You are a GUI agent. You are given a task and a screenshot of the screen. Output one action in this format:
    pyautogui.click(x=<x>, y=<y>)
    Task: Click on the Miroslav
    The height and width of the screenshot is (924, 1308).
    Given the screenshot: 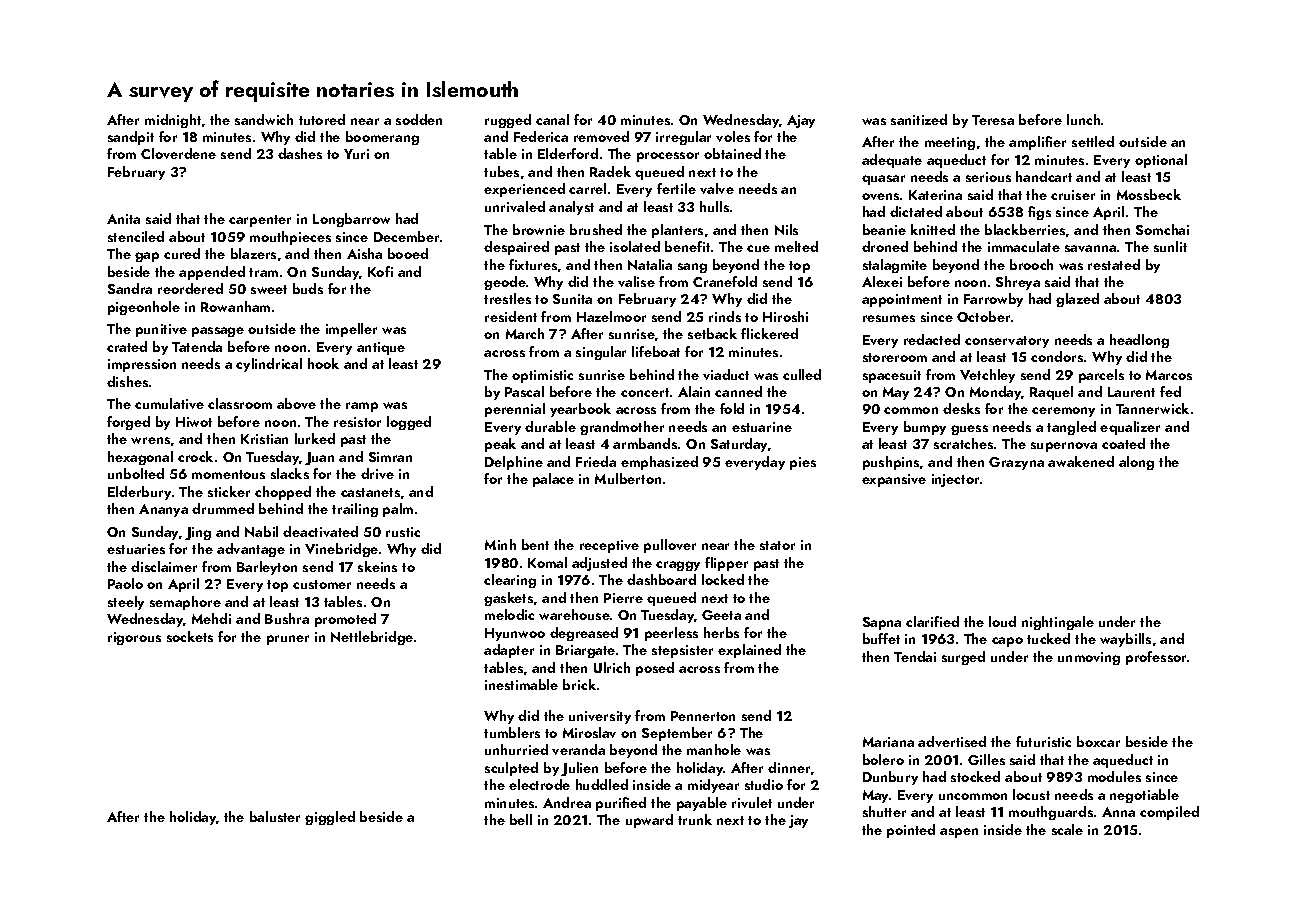 What is the action you would take?
    pyautogui.click(x=589, y=732)
